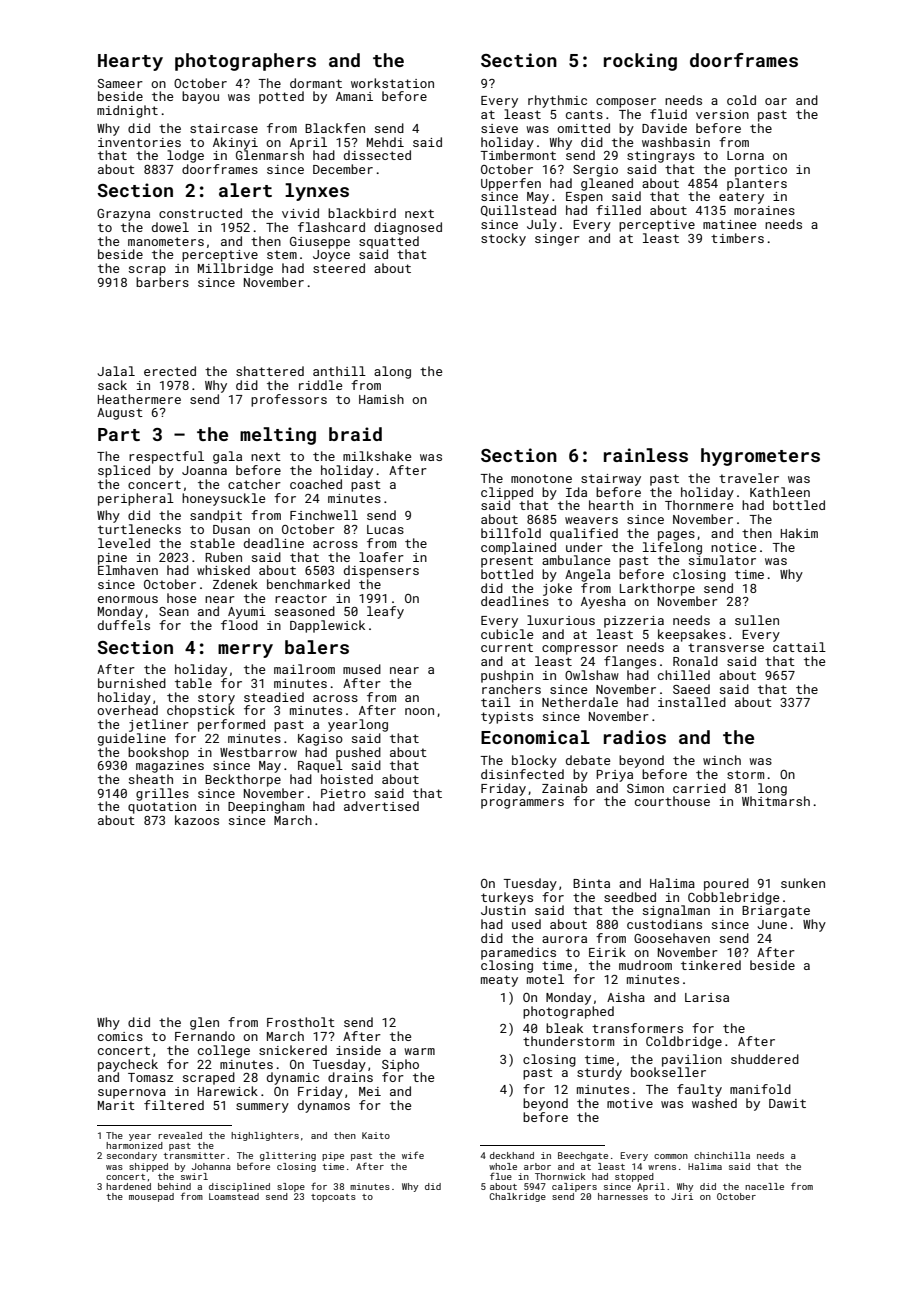  What do you see at coordinates (289, 400) in the image?
I see `professors` at bounding box center [289, 400].
